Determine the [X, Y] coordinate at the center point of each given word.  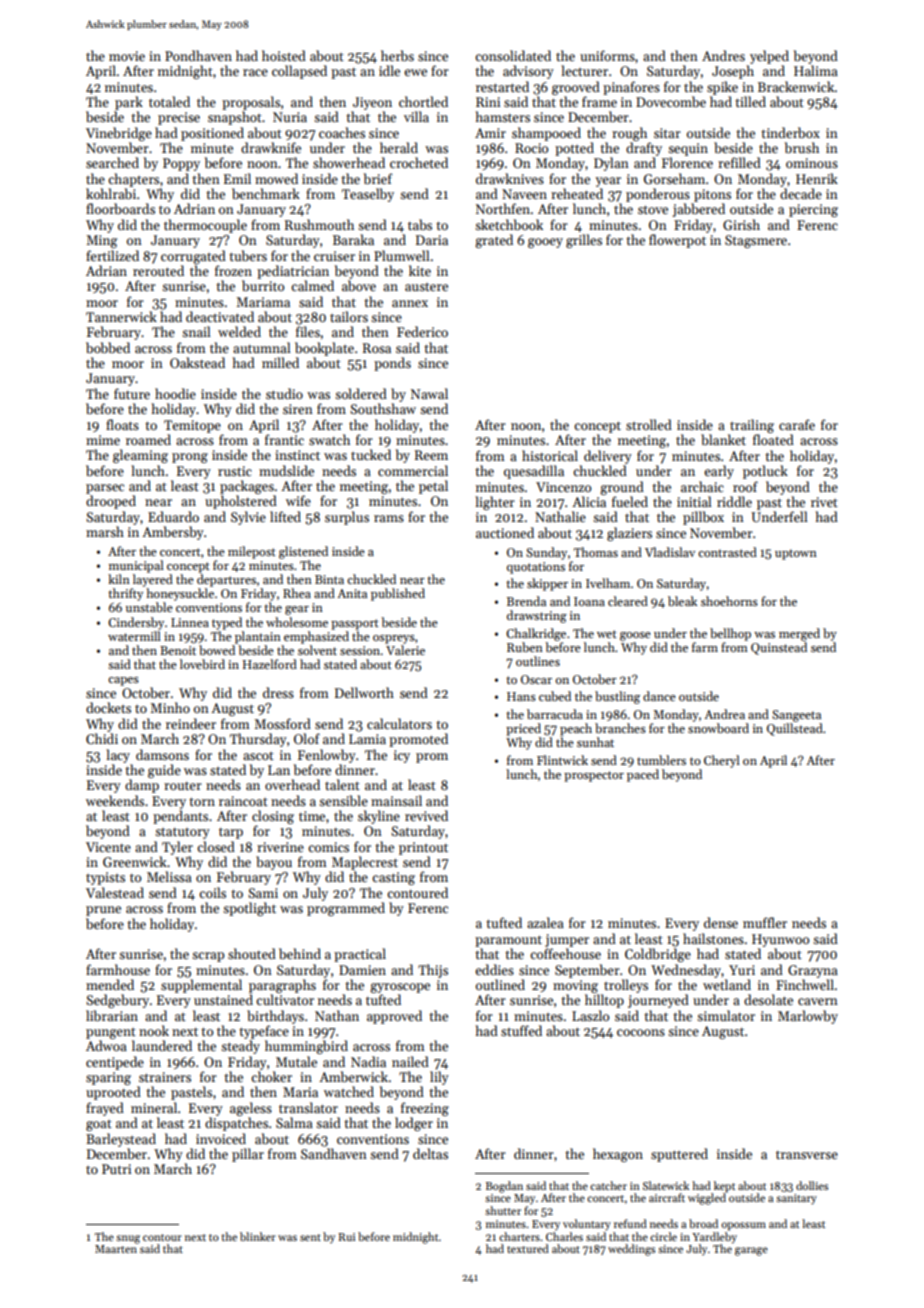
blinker [258, 1236]
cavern [818, 1001]
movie [127, 56]
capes [123, 681]
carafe [797, 424]
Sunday [546, 553]
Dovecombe [671, 101]
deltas [430, 1153]
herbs [397, 55]
